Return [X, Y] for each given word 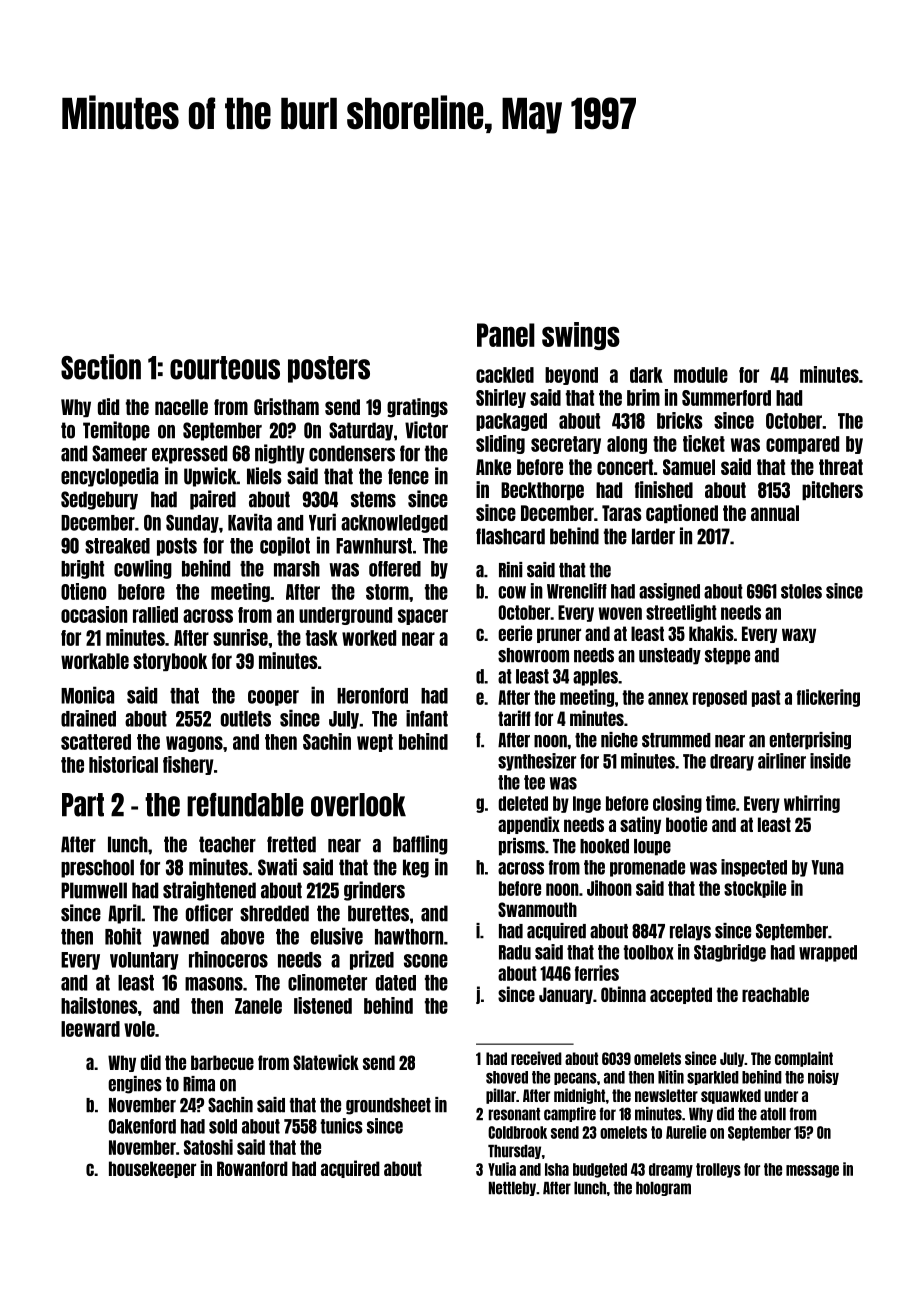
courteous [225, 368]
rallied [155, 614]
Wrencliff [577, 591]
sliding [500, 444]
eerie [515, 633]
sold [223, 1126]
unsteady [670, 656]
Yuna [827, 867]
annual [775, 513]
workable [95, 661]
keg [416, 868]
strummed [676, 740]
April [124, 914]
